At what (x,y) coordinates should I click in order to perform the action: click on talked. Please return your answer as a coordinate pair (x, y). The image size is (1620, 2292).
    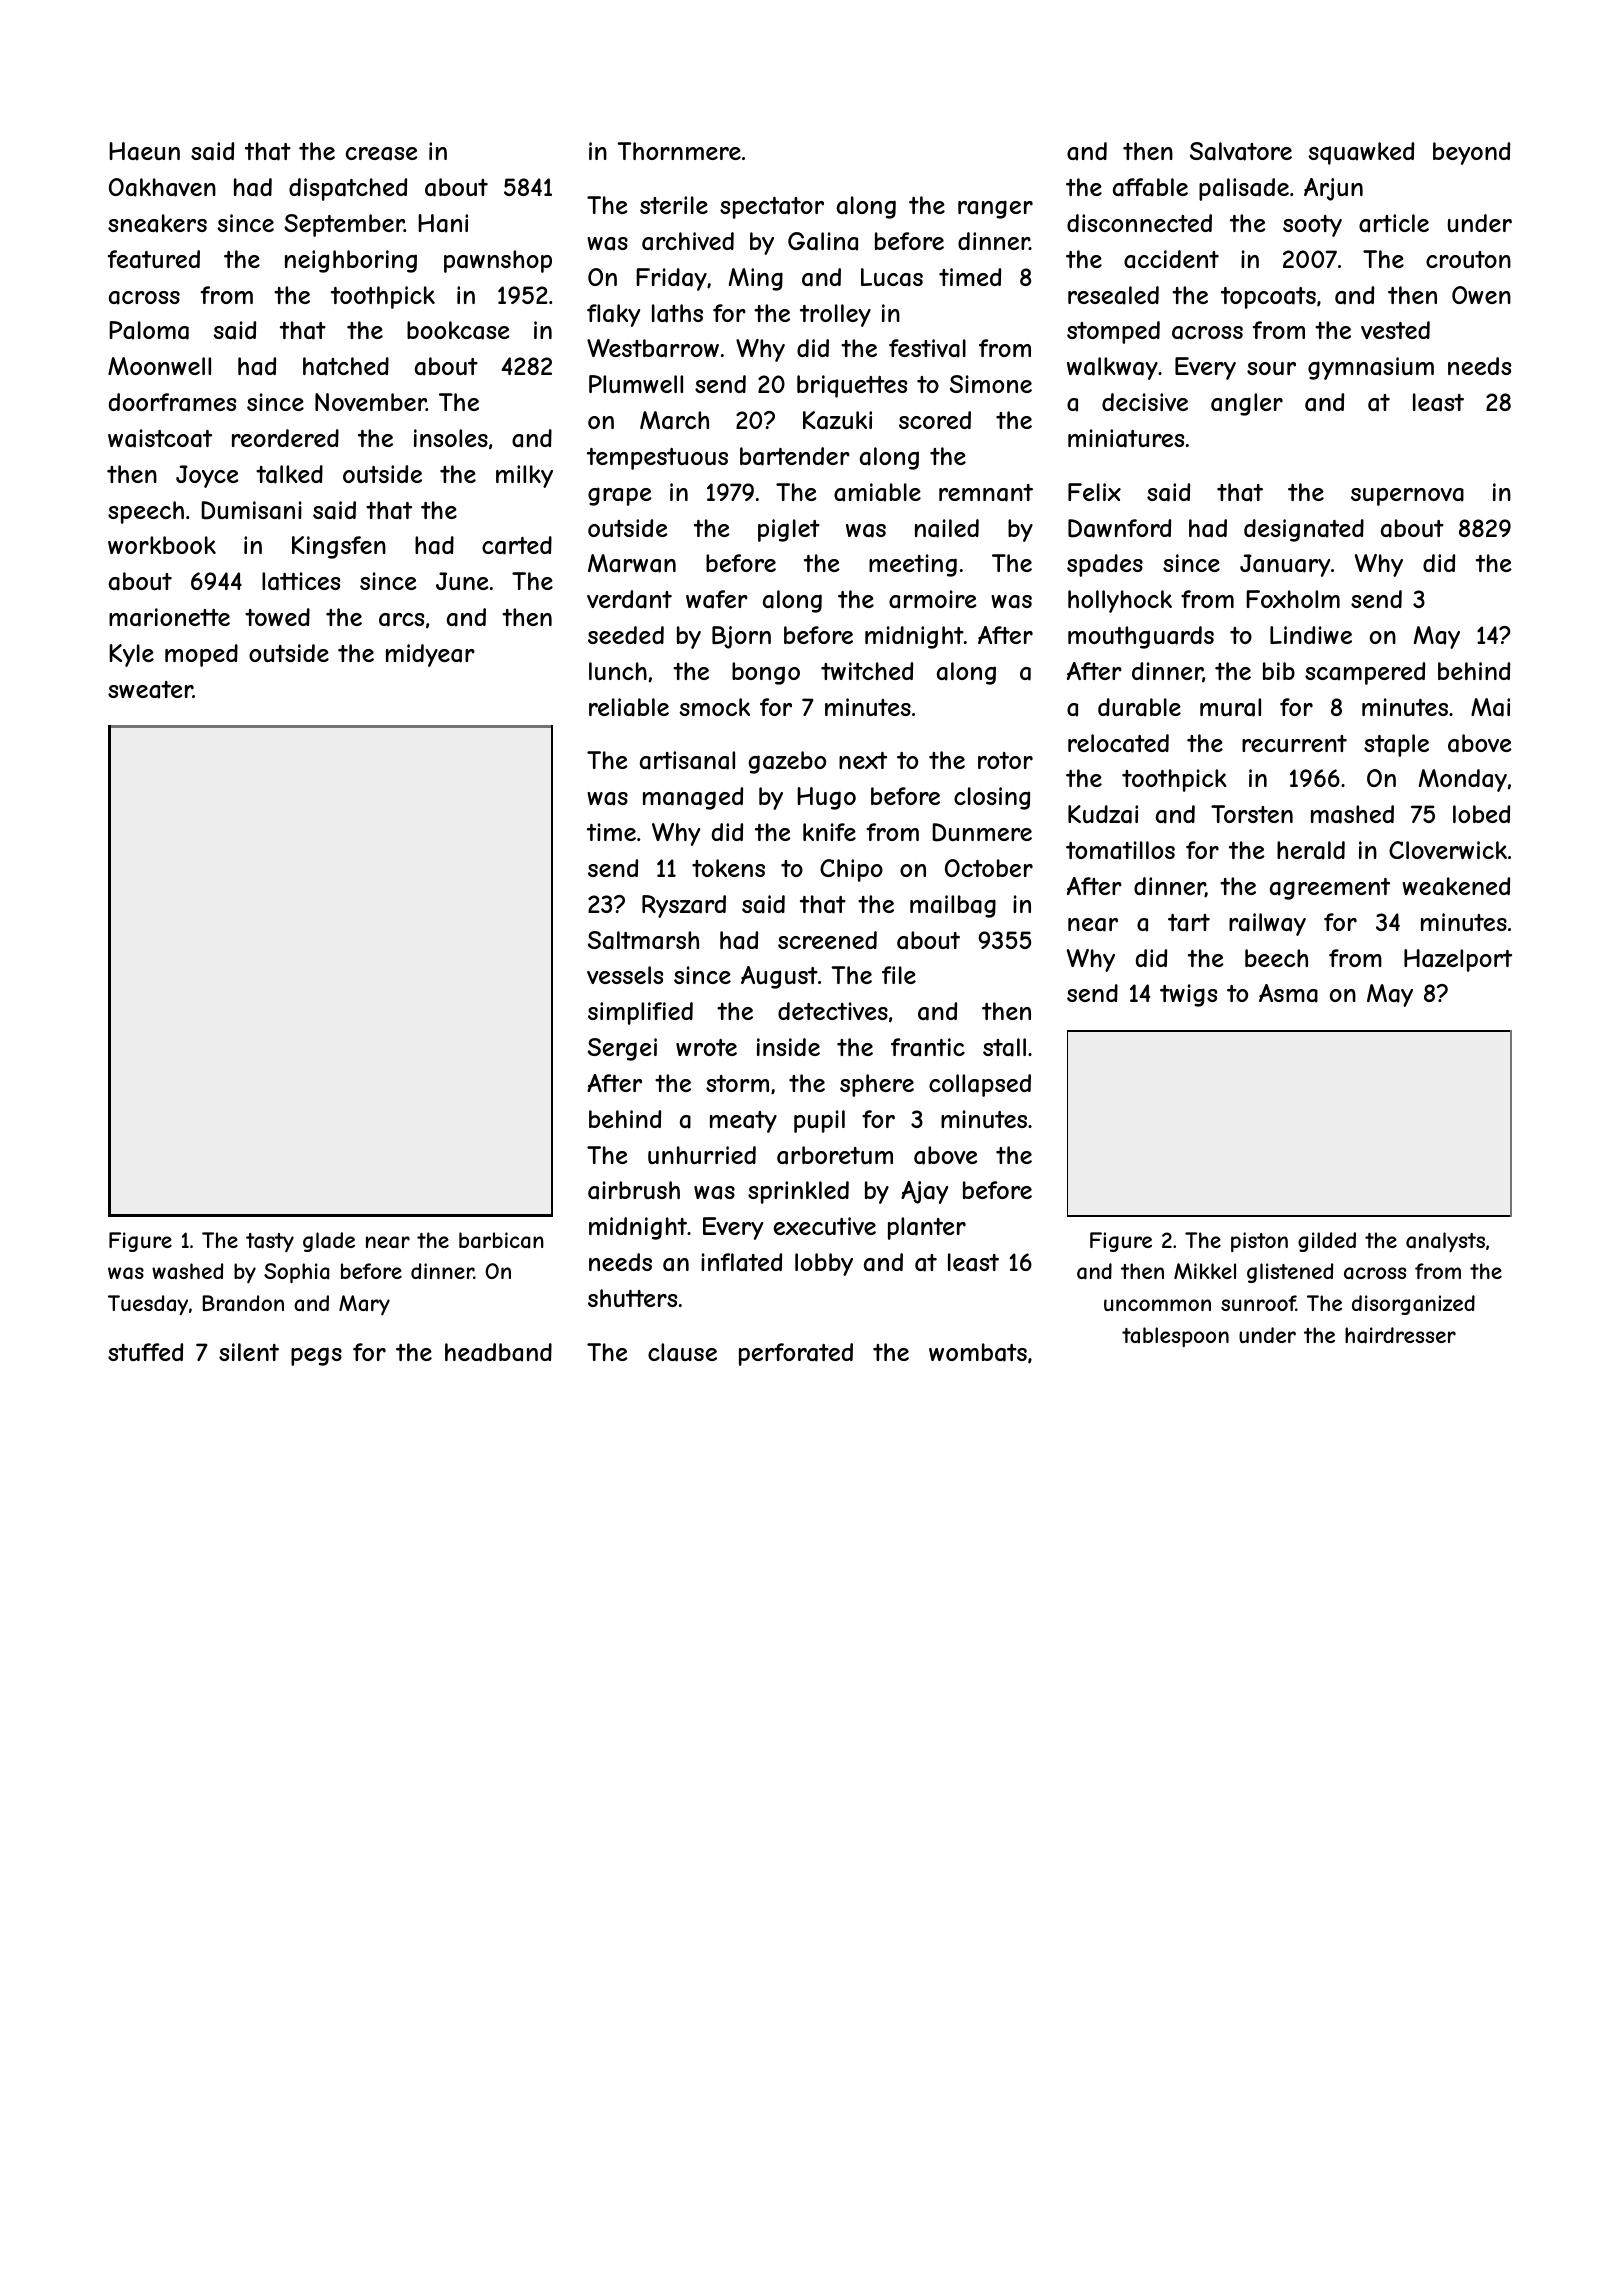
    Looking at the image, I should click on (289, 474).
